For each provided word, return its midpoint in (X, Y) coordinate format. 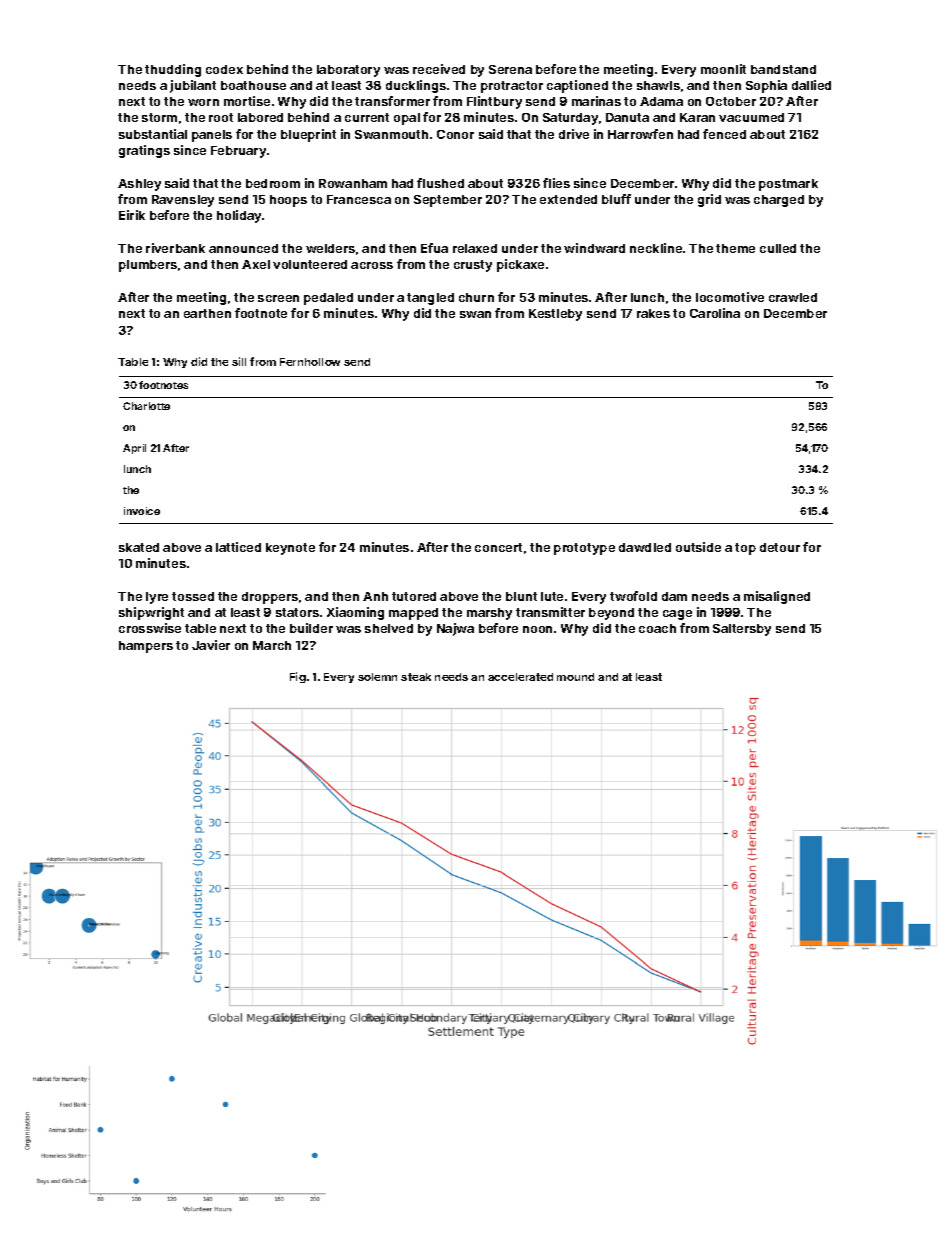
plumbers (148, 266)
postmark (788, 185)
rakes (653, 313)
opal (407, 119)
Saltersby (742, 630)
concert (498, 547)
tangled (430, 299)
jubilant (193, 86)
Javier (211, 645)
